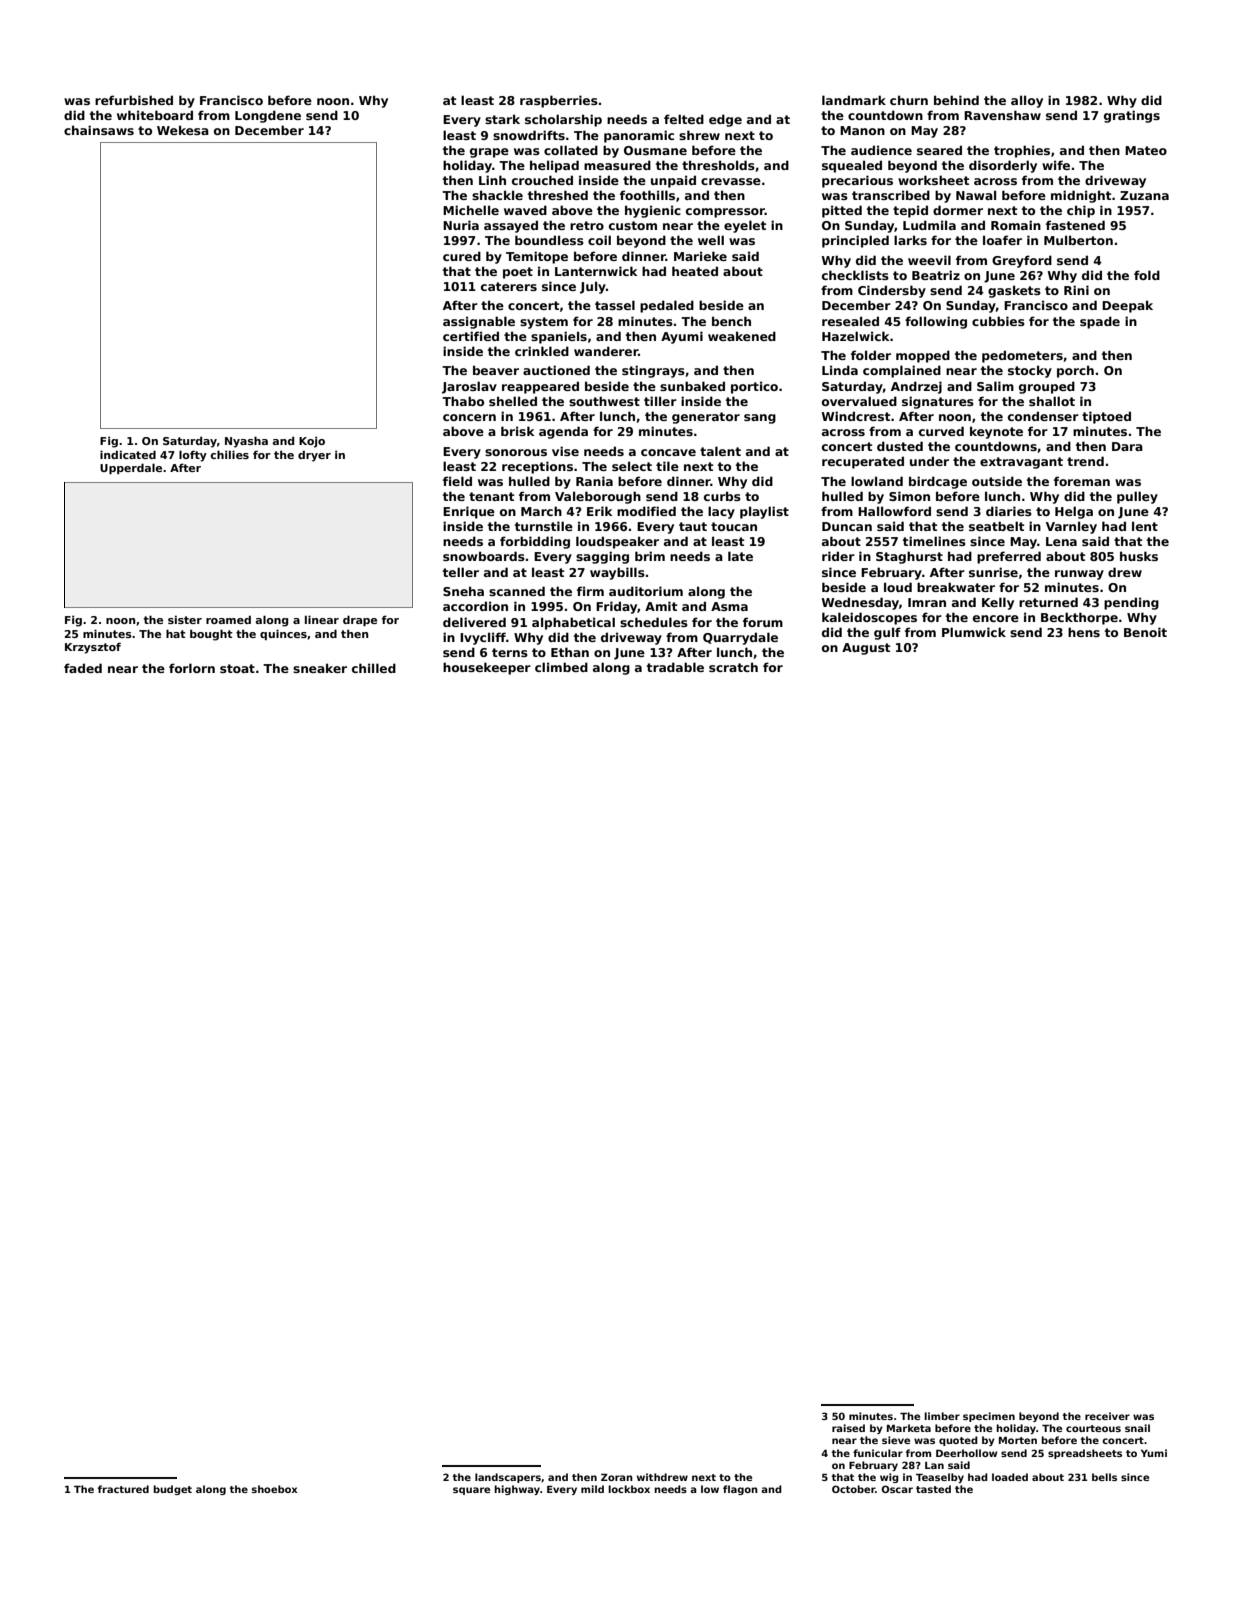 The height and width of the document is (1597, 1234). Describe the element at coordinates (639, 136) in the document. I see `panoramic` at that location.
